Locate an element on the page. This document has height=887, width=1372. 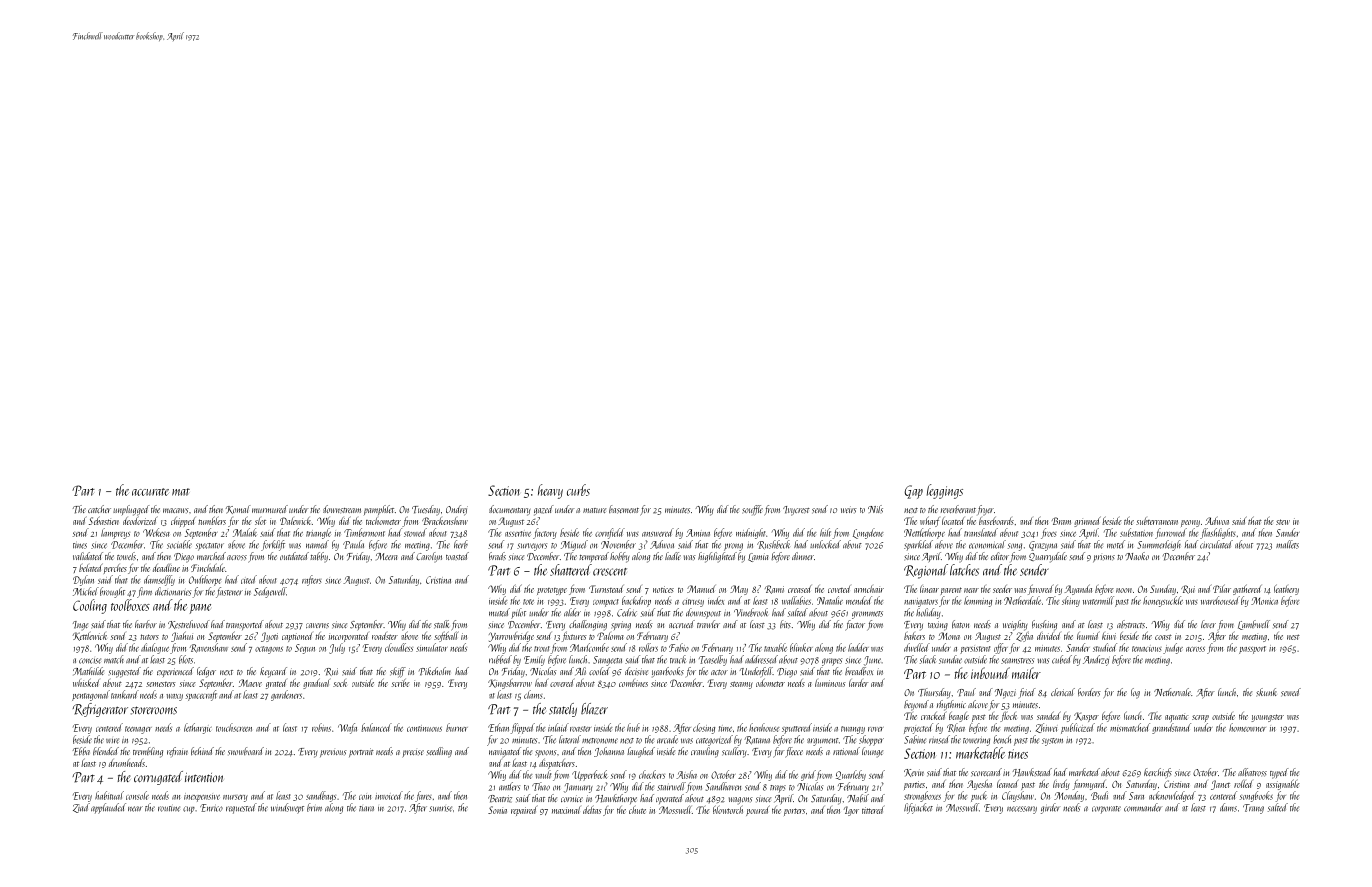
Finchdale is located at coordinates (208, 567).
